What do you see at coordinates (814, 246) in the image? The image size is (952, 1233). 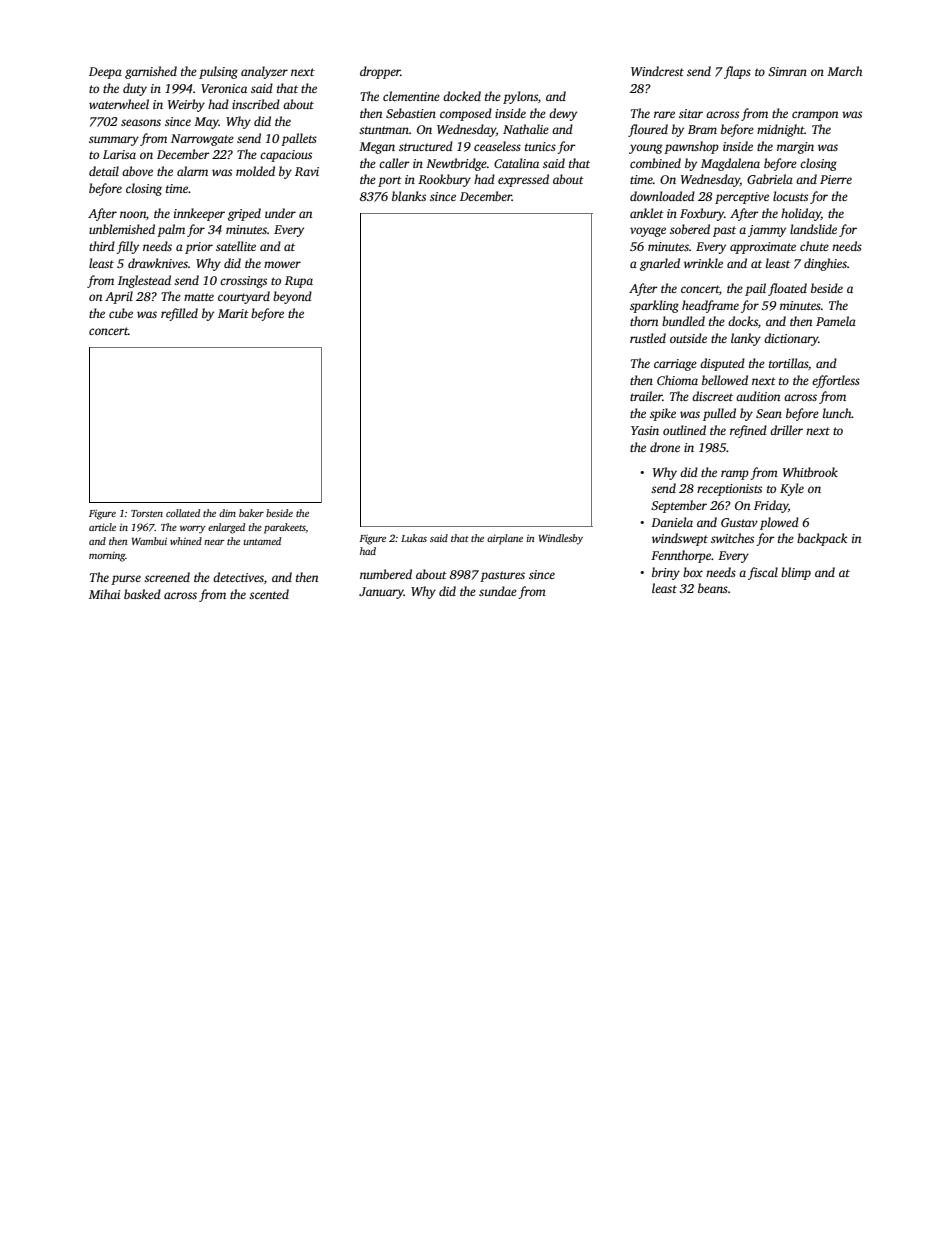 I see `chute` at bounding box center [814, 246].
